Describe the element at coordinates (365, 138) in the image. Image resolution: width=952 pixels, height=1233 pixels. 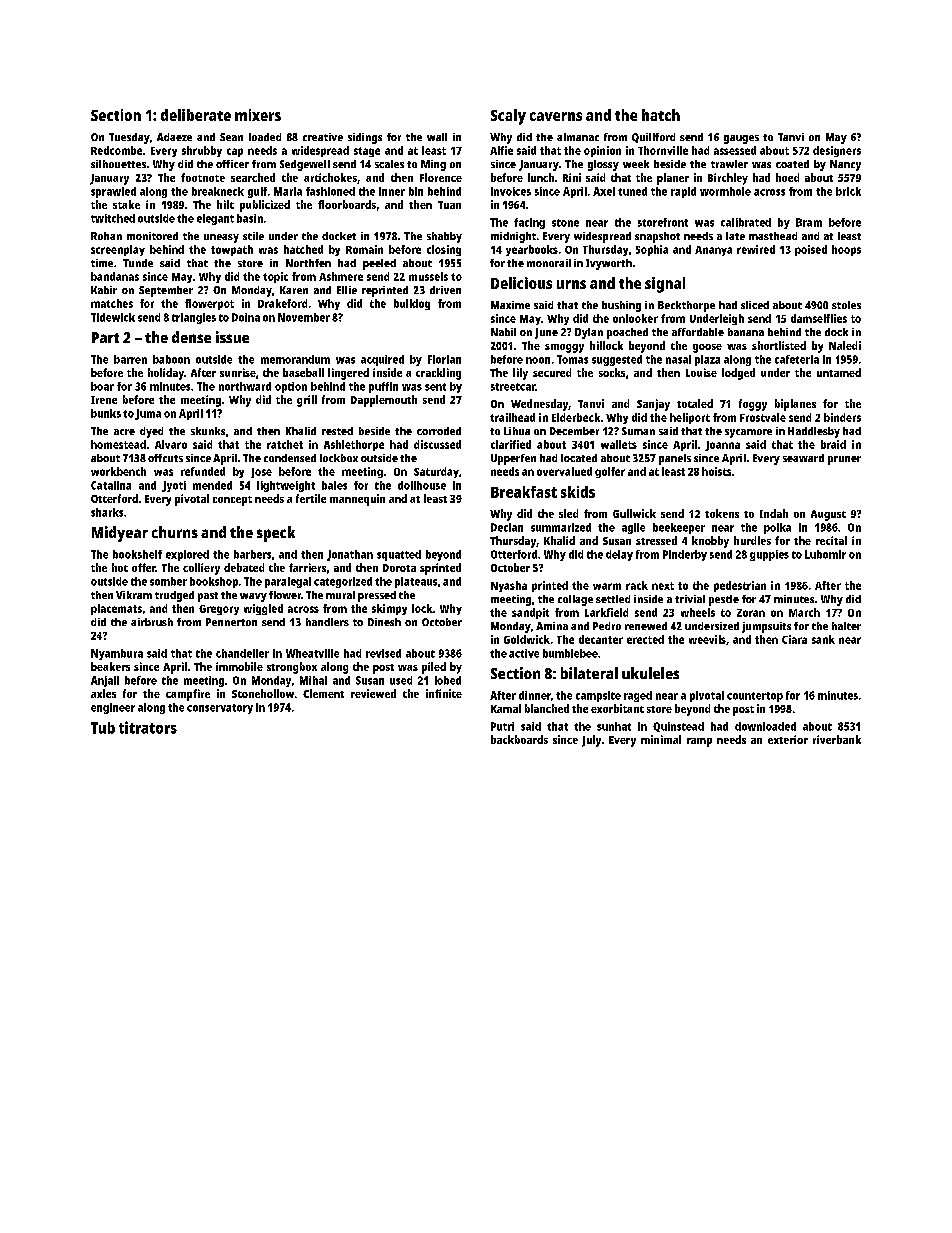
I see `sidings` at that location.
